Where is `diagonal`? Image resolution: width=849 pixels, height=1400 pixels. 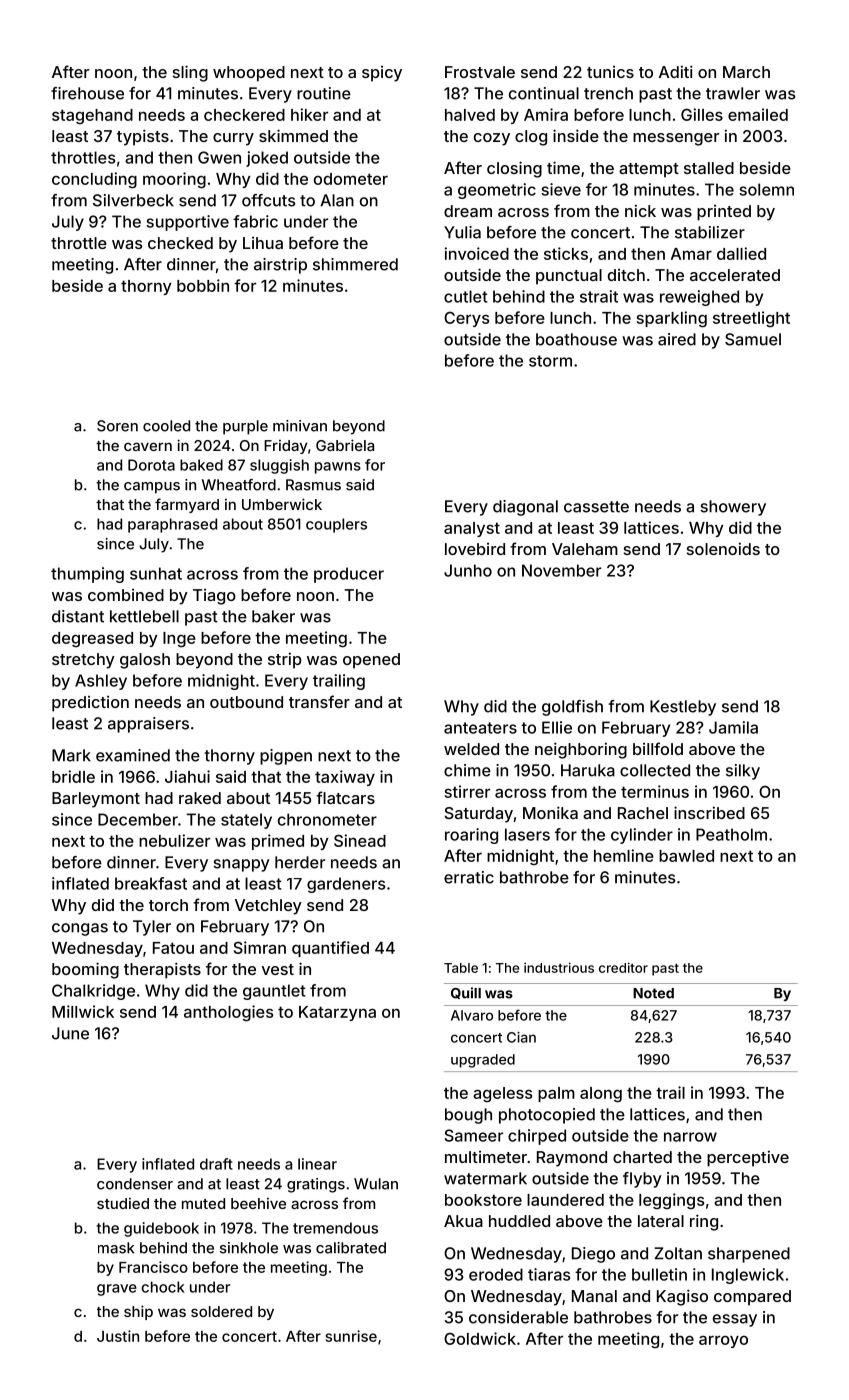
diagonal is located at coordinates (525, 508).
